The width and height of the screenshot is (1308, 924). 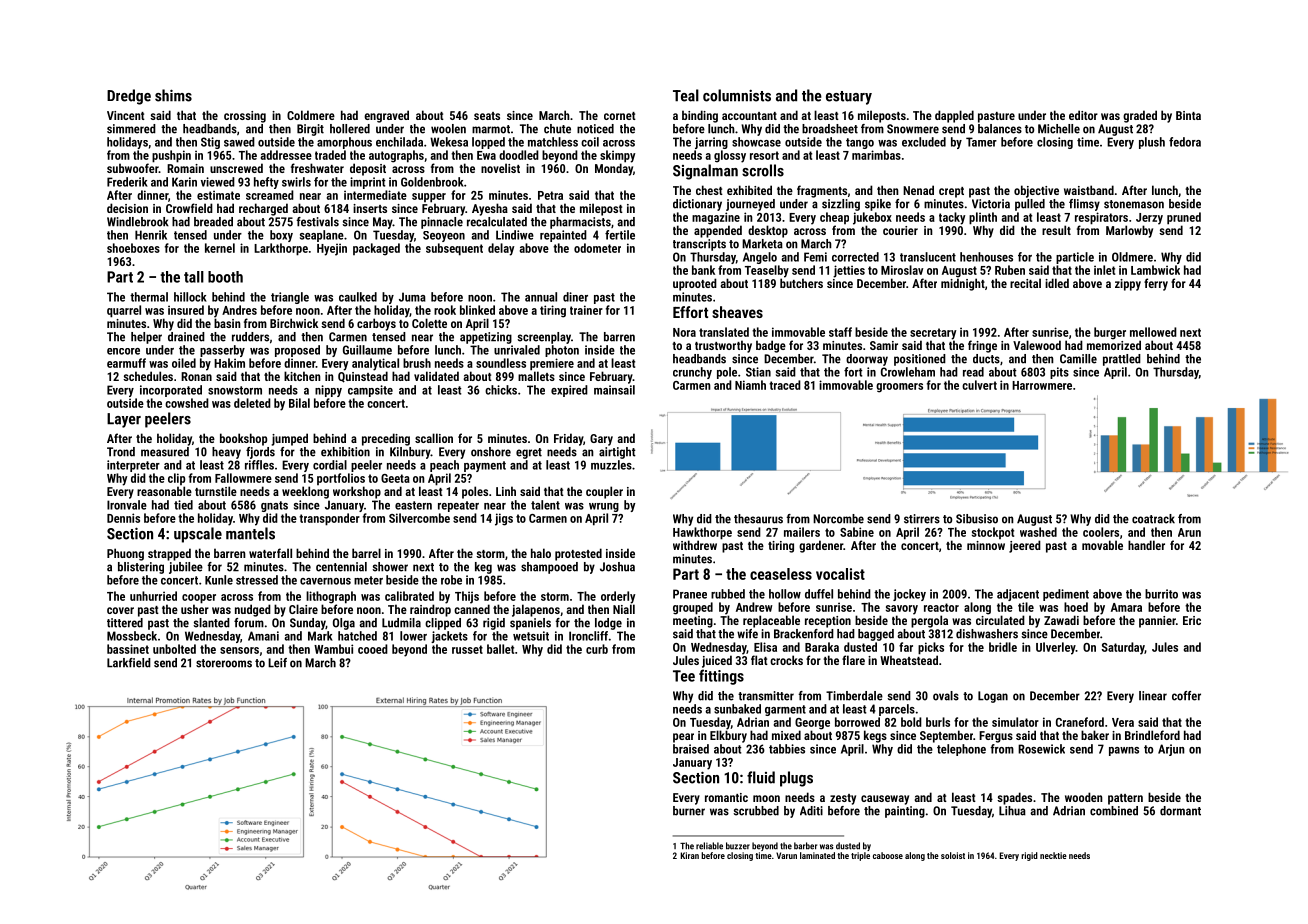 What do you see at coordinates (876, 155) in the screenshot?
I see `marimbas` at bounding box center [876, 155].
